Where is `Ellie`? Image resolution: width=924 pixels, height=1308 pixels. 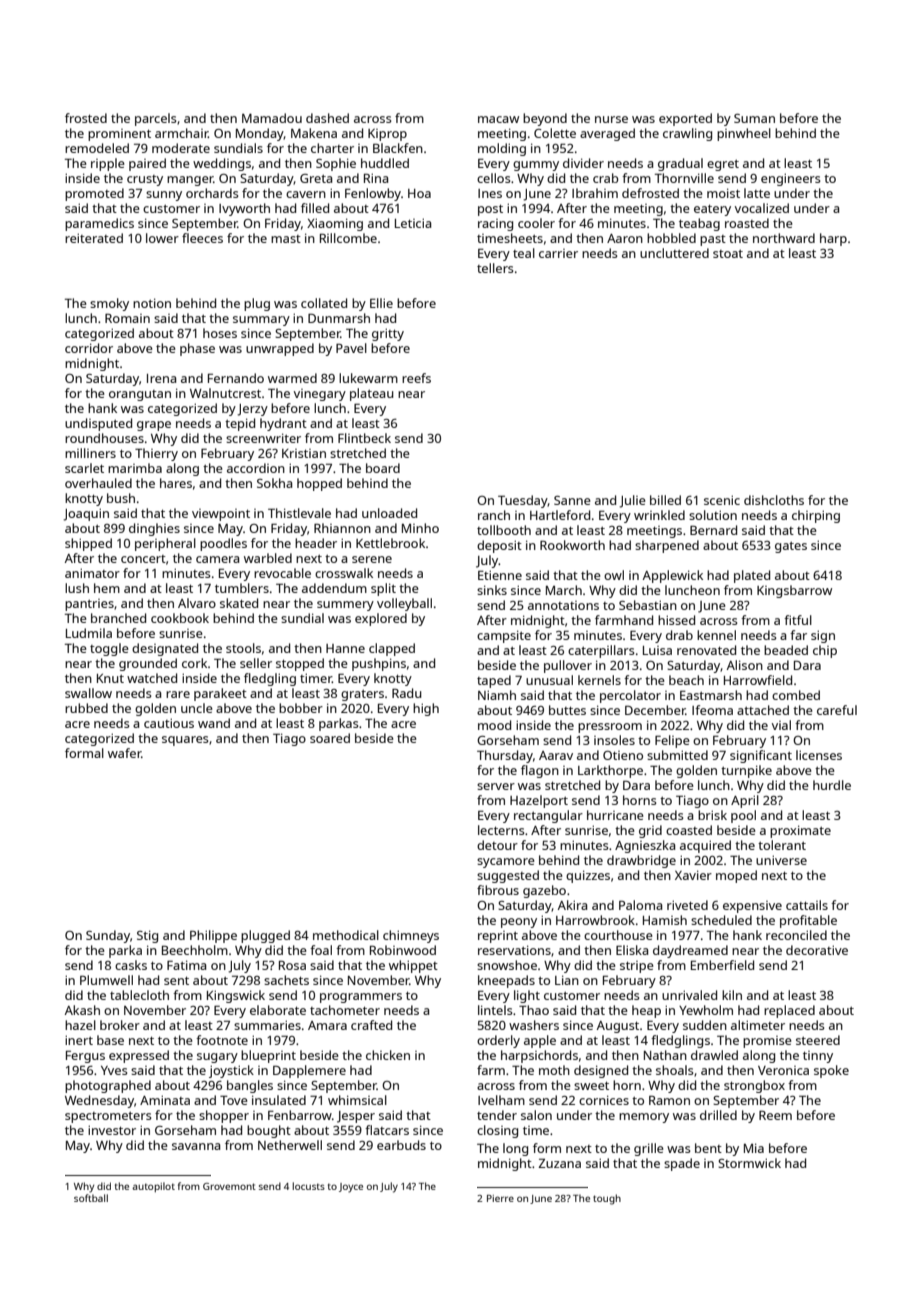 Ellie is located at coordinates (381, 303).
